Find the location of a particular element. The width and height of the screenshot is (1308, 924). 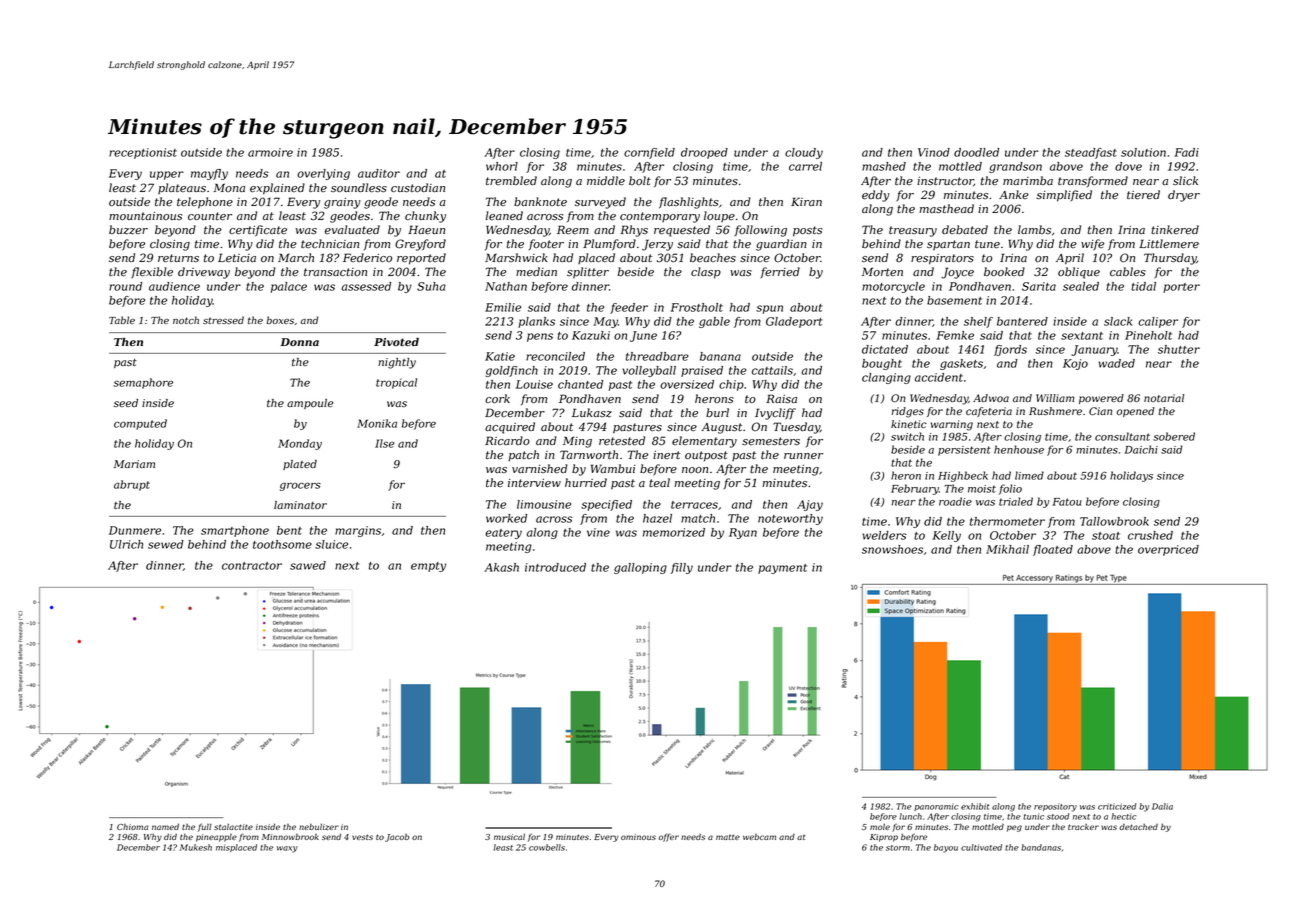

henhouse is located at coordinates (1019, 449).
